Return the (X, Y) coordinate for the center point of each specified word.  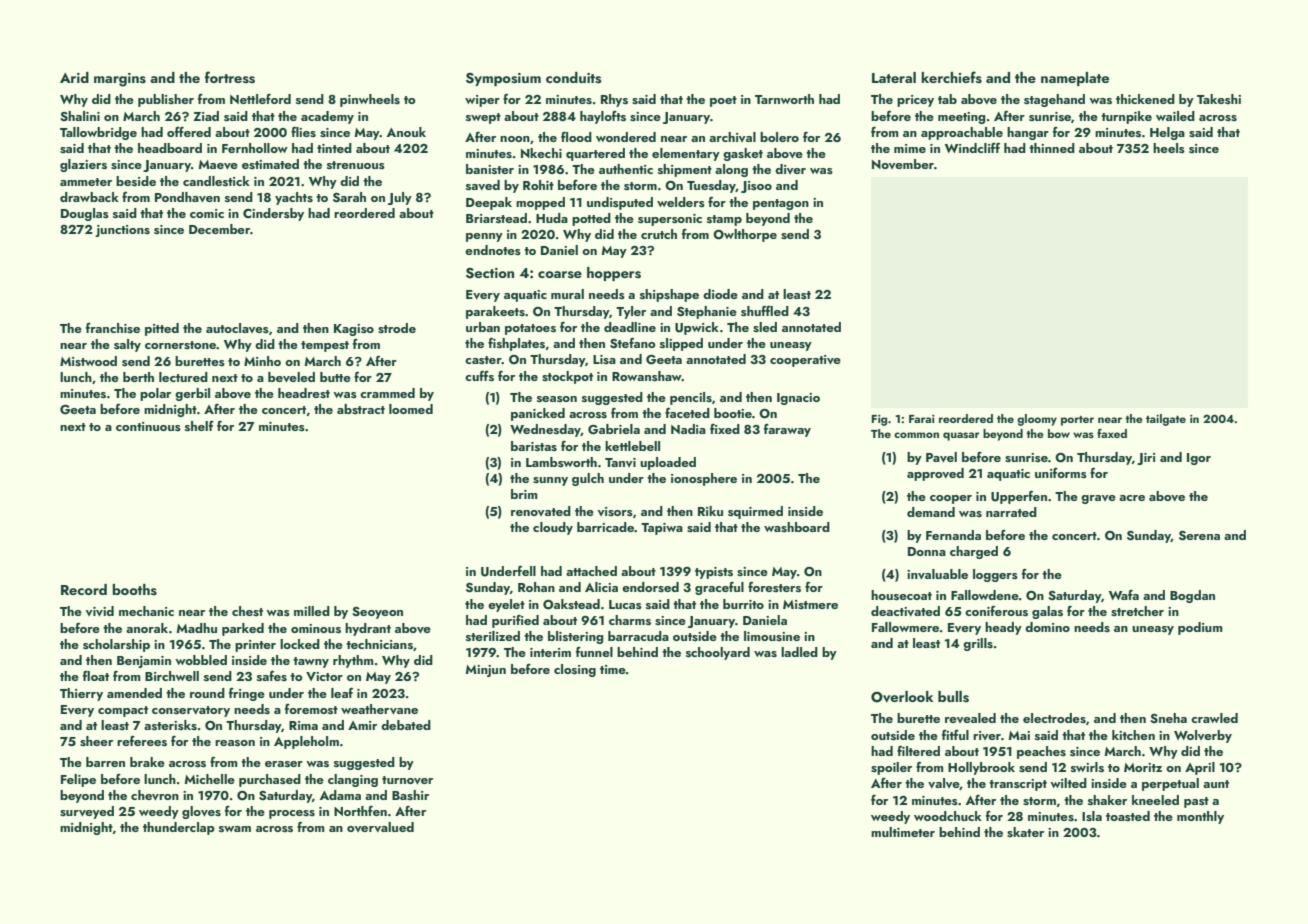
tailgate (1166, 420)
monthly (1200, 817)
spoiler (891, 768)
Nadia (688, 429)
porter (1077, 421)
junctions (122, 231)
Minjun (485, 671)
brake (147, 762)
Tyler (631, 312)
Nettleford (260, 99)
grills (978, 644)
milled (312, 611)
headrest (304, 393)
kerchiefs (951, 77)
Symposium (503, 79)
